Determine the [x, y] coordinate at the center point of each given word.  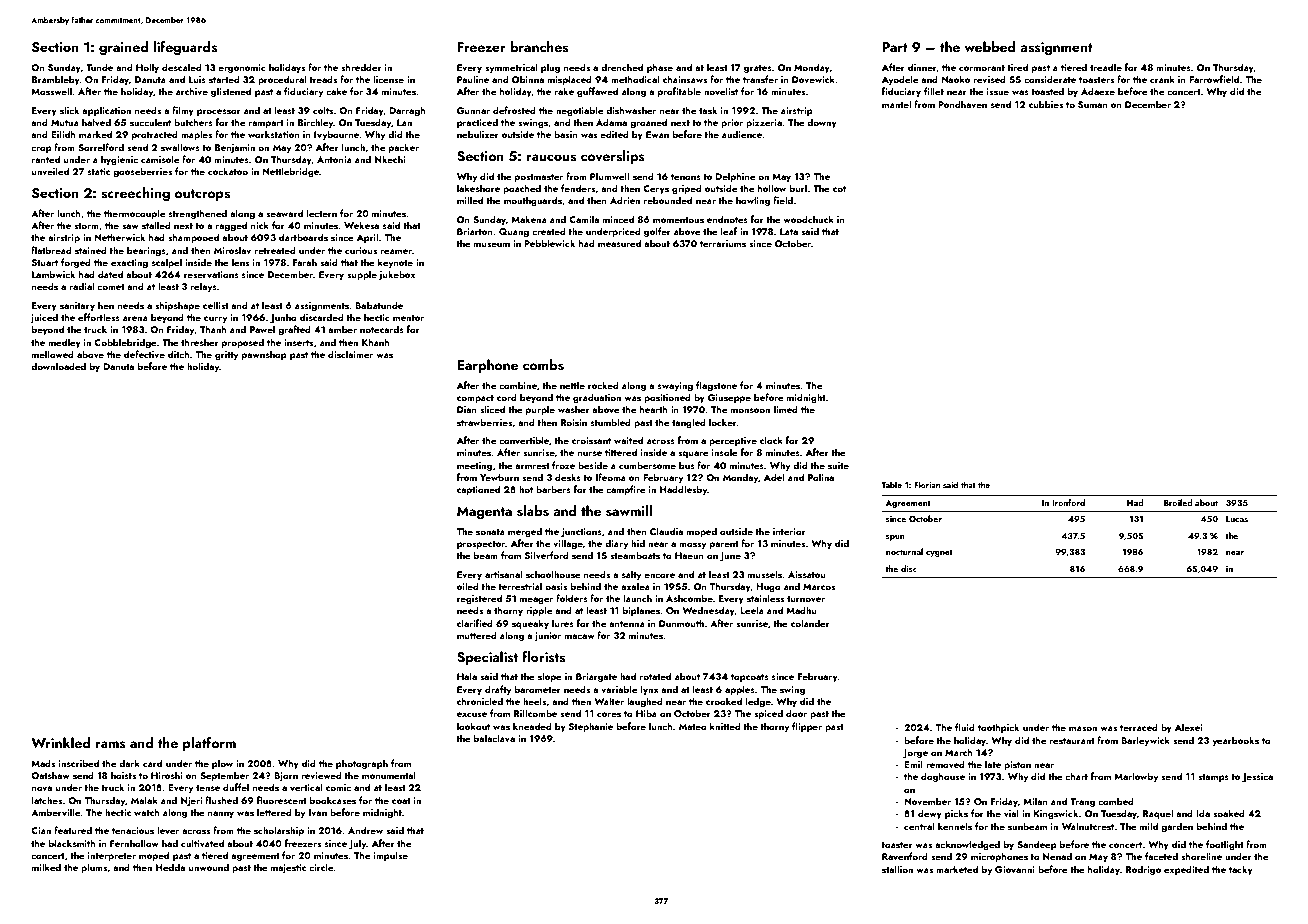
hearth [654, 409]
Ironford [1068, 502]
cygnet [939, 553]
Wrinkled [60, 742]
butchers [193, 122]
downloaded [58, 366]
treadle [1106, 67]
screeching [135, 194]
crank [1162, 79]
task [708, 110]
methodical [635, 79]
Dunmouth [681, 623]
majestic [288, 869]
